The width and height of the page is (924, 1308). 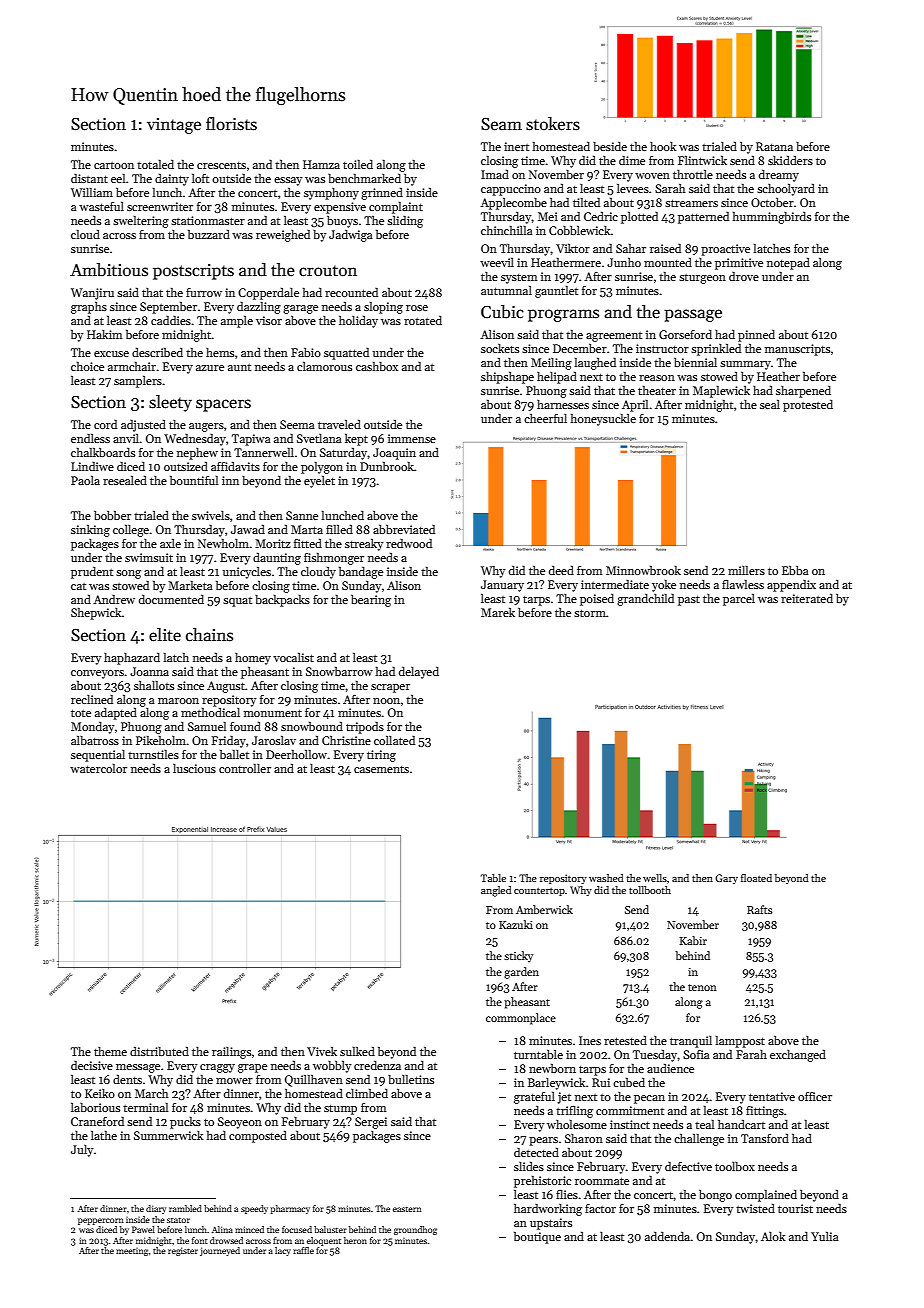 What do you see at coordinates (606, 878) in the page?
I see `washed` at bounding box center [606, 878].
